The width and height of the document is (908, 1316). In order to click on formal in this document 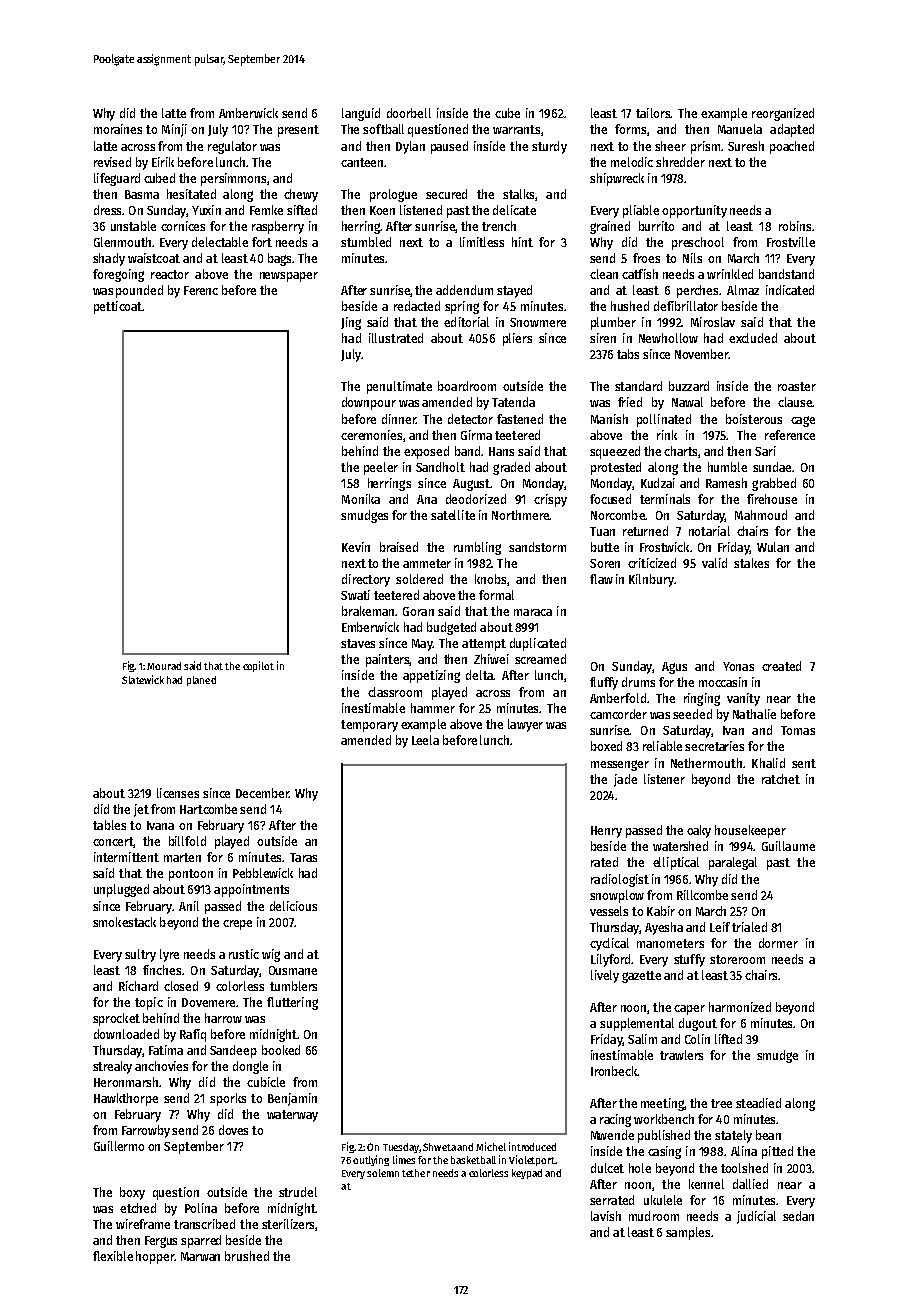, I will do `click(496, 595)`.
